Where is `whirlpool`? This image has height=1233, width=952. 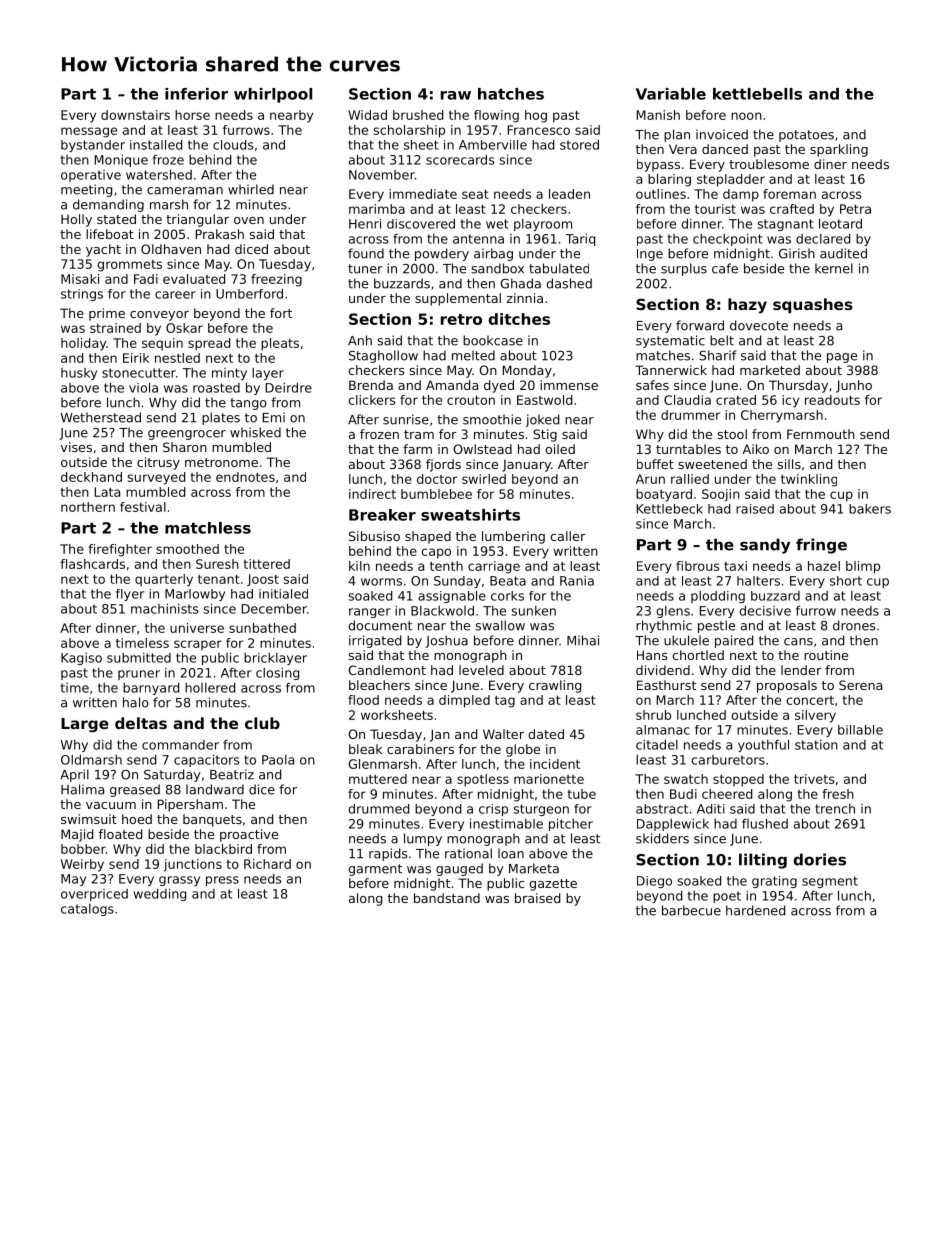
whirlpool is located at coordinates (273, 95).
